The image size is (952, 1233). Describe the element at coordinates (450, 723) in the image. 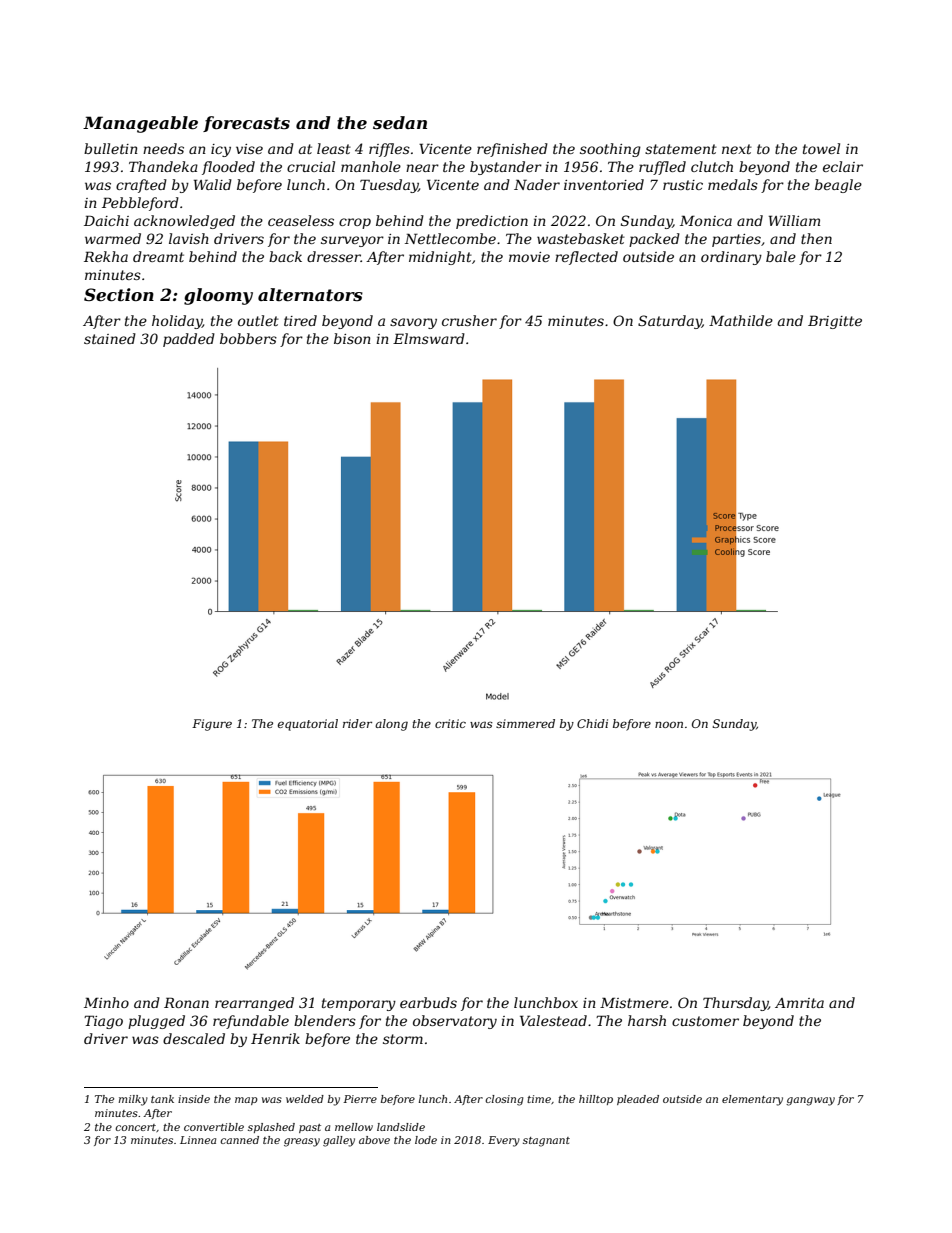

I see `critic` at that location.
